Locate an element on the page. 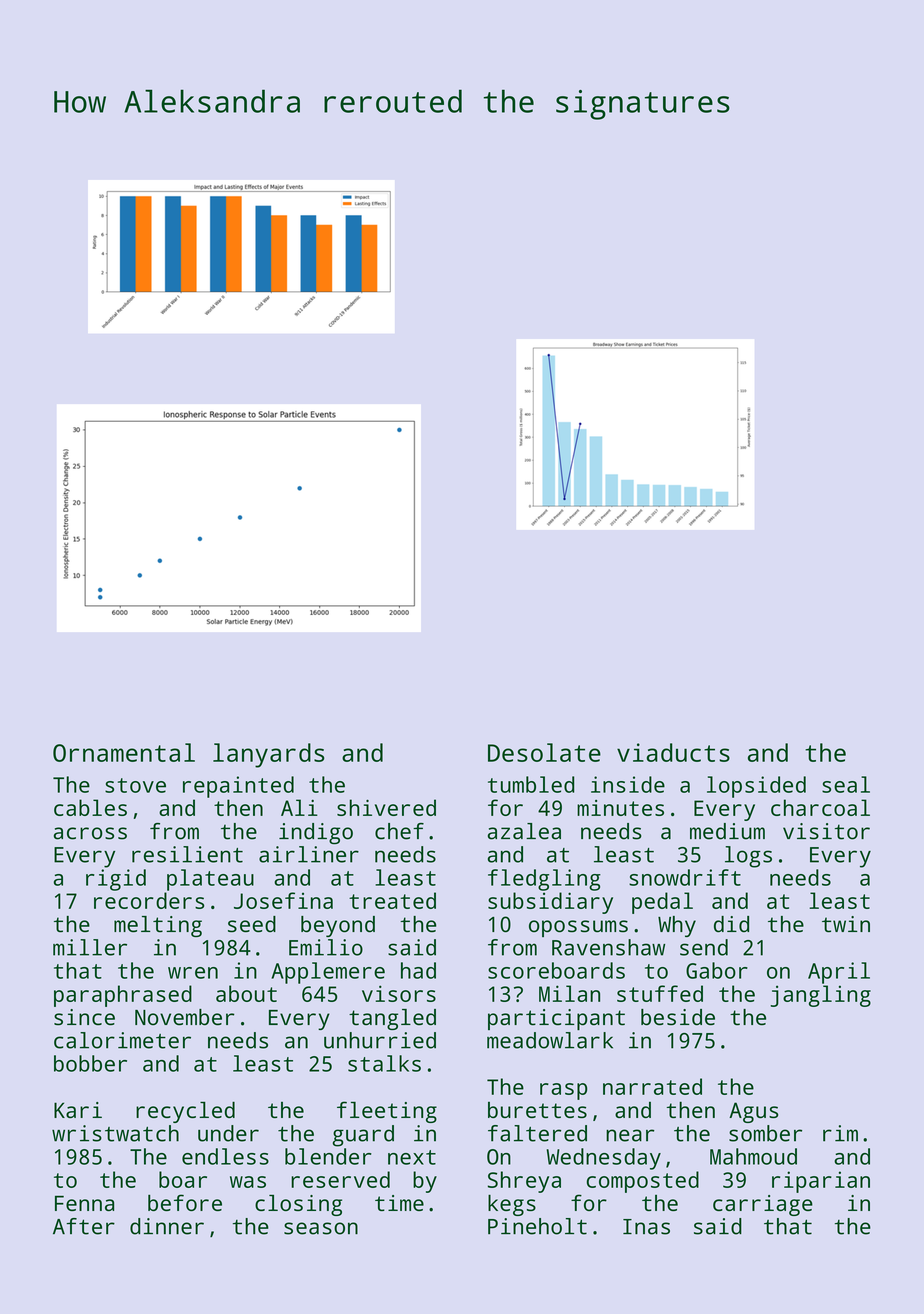 The image size is (924, 1314). viaducts is located at coordinates (673, 752).
